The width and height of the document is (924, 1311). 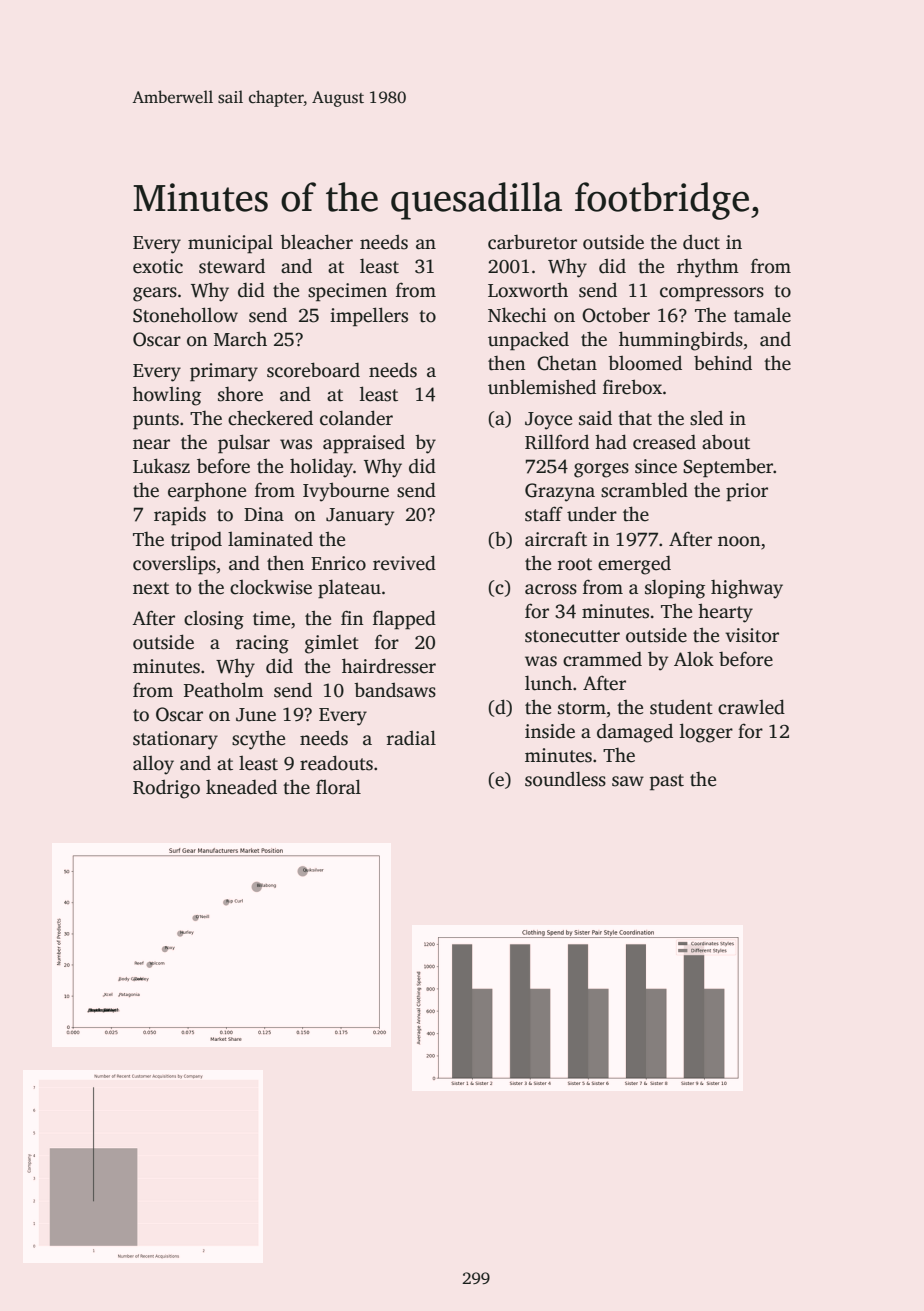 What do you see at coordinates (262, 644) in the document?
I see `racing` at bounding box center [262, 644].
